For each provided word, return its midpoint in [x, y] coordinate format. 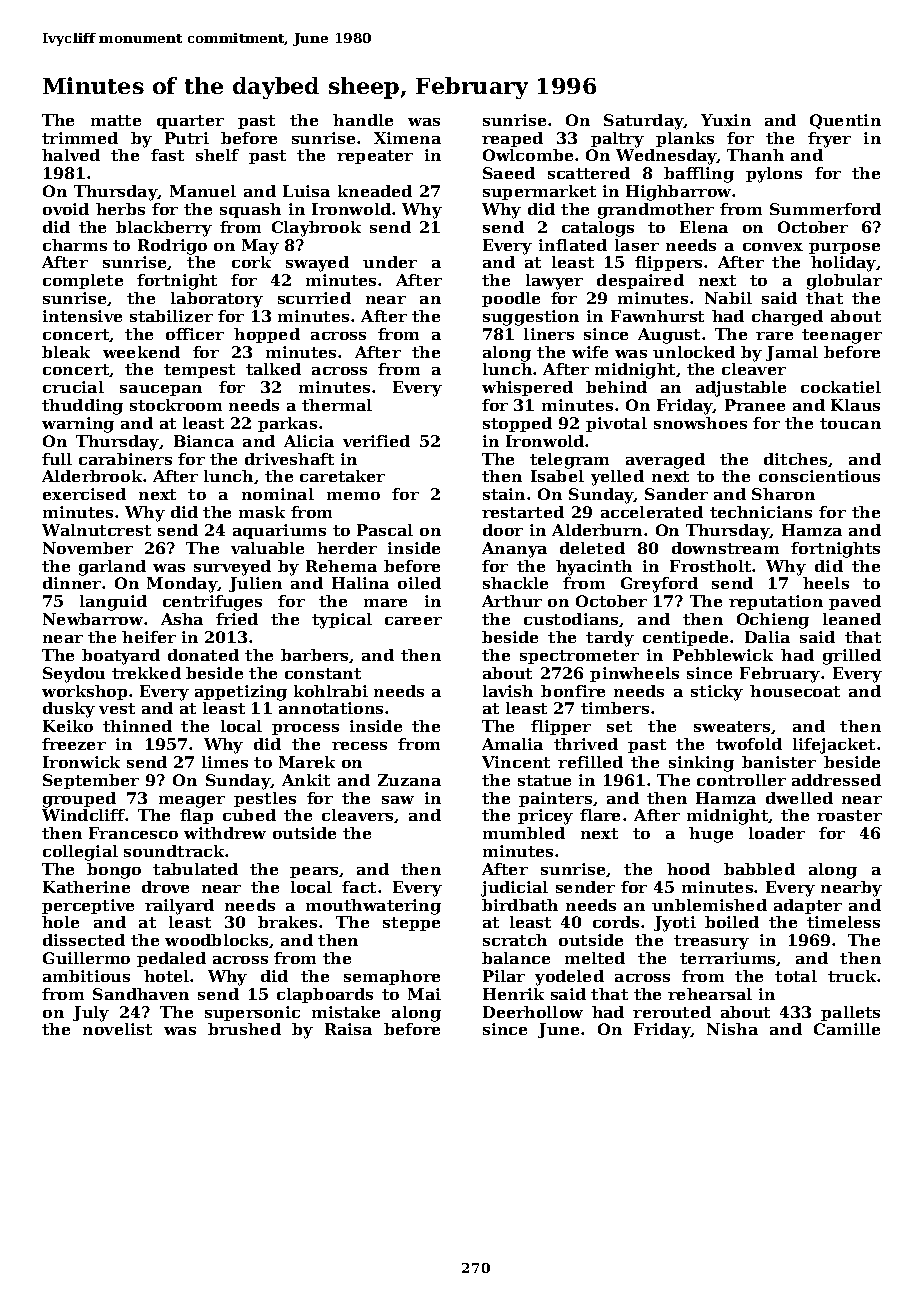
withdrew [225, 833]
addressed [836, 780]
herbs [120, 209]
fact [359, 887]
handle [363, 120]
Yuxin [726, 120]
